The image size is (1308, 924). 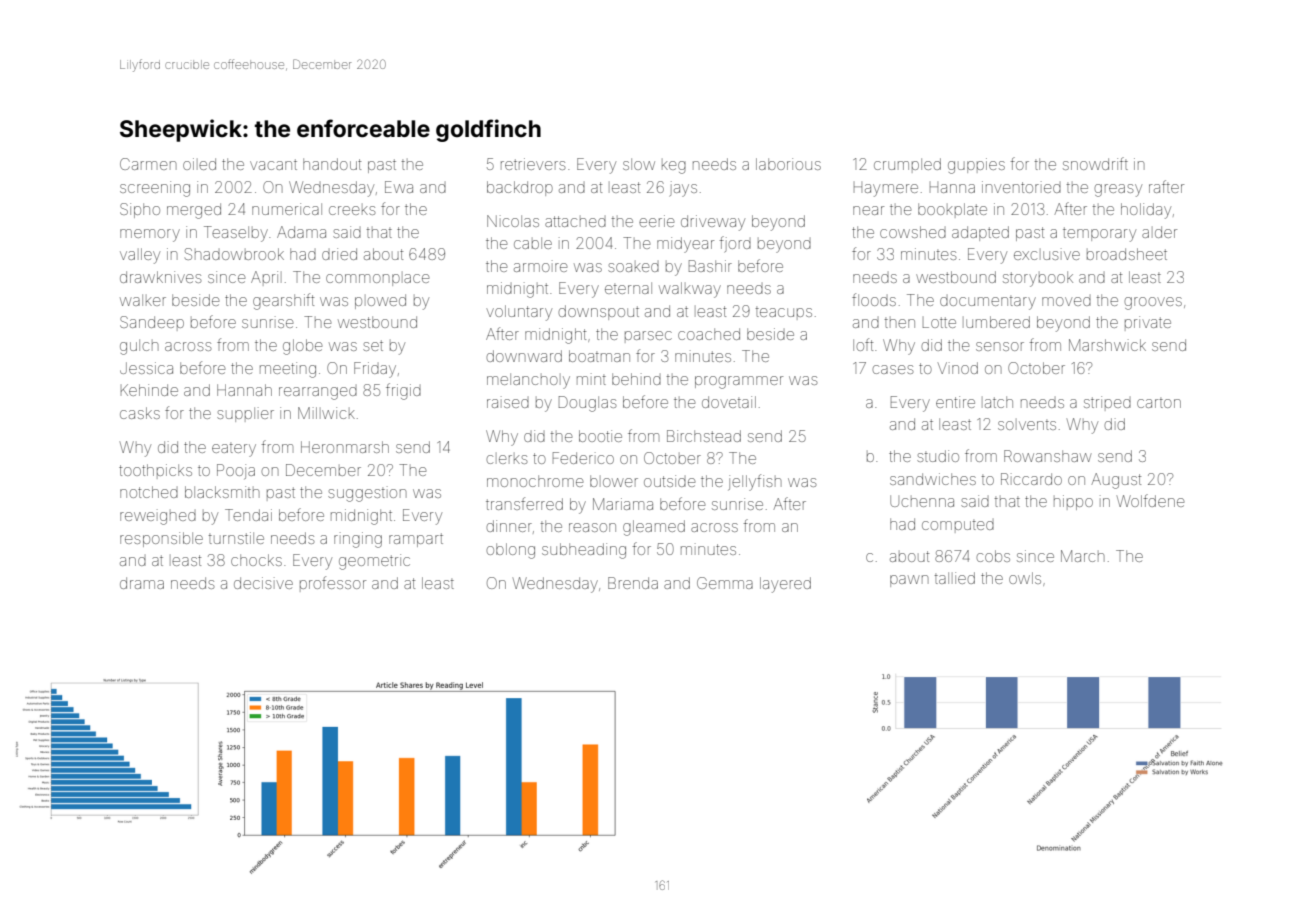 What do you see at coordinates (1107, 345) in the image?
I see `Marshwick` at bounding box center [1107, 345].
